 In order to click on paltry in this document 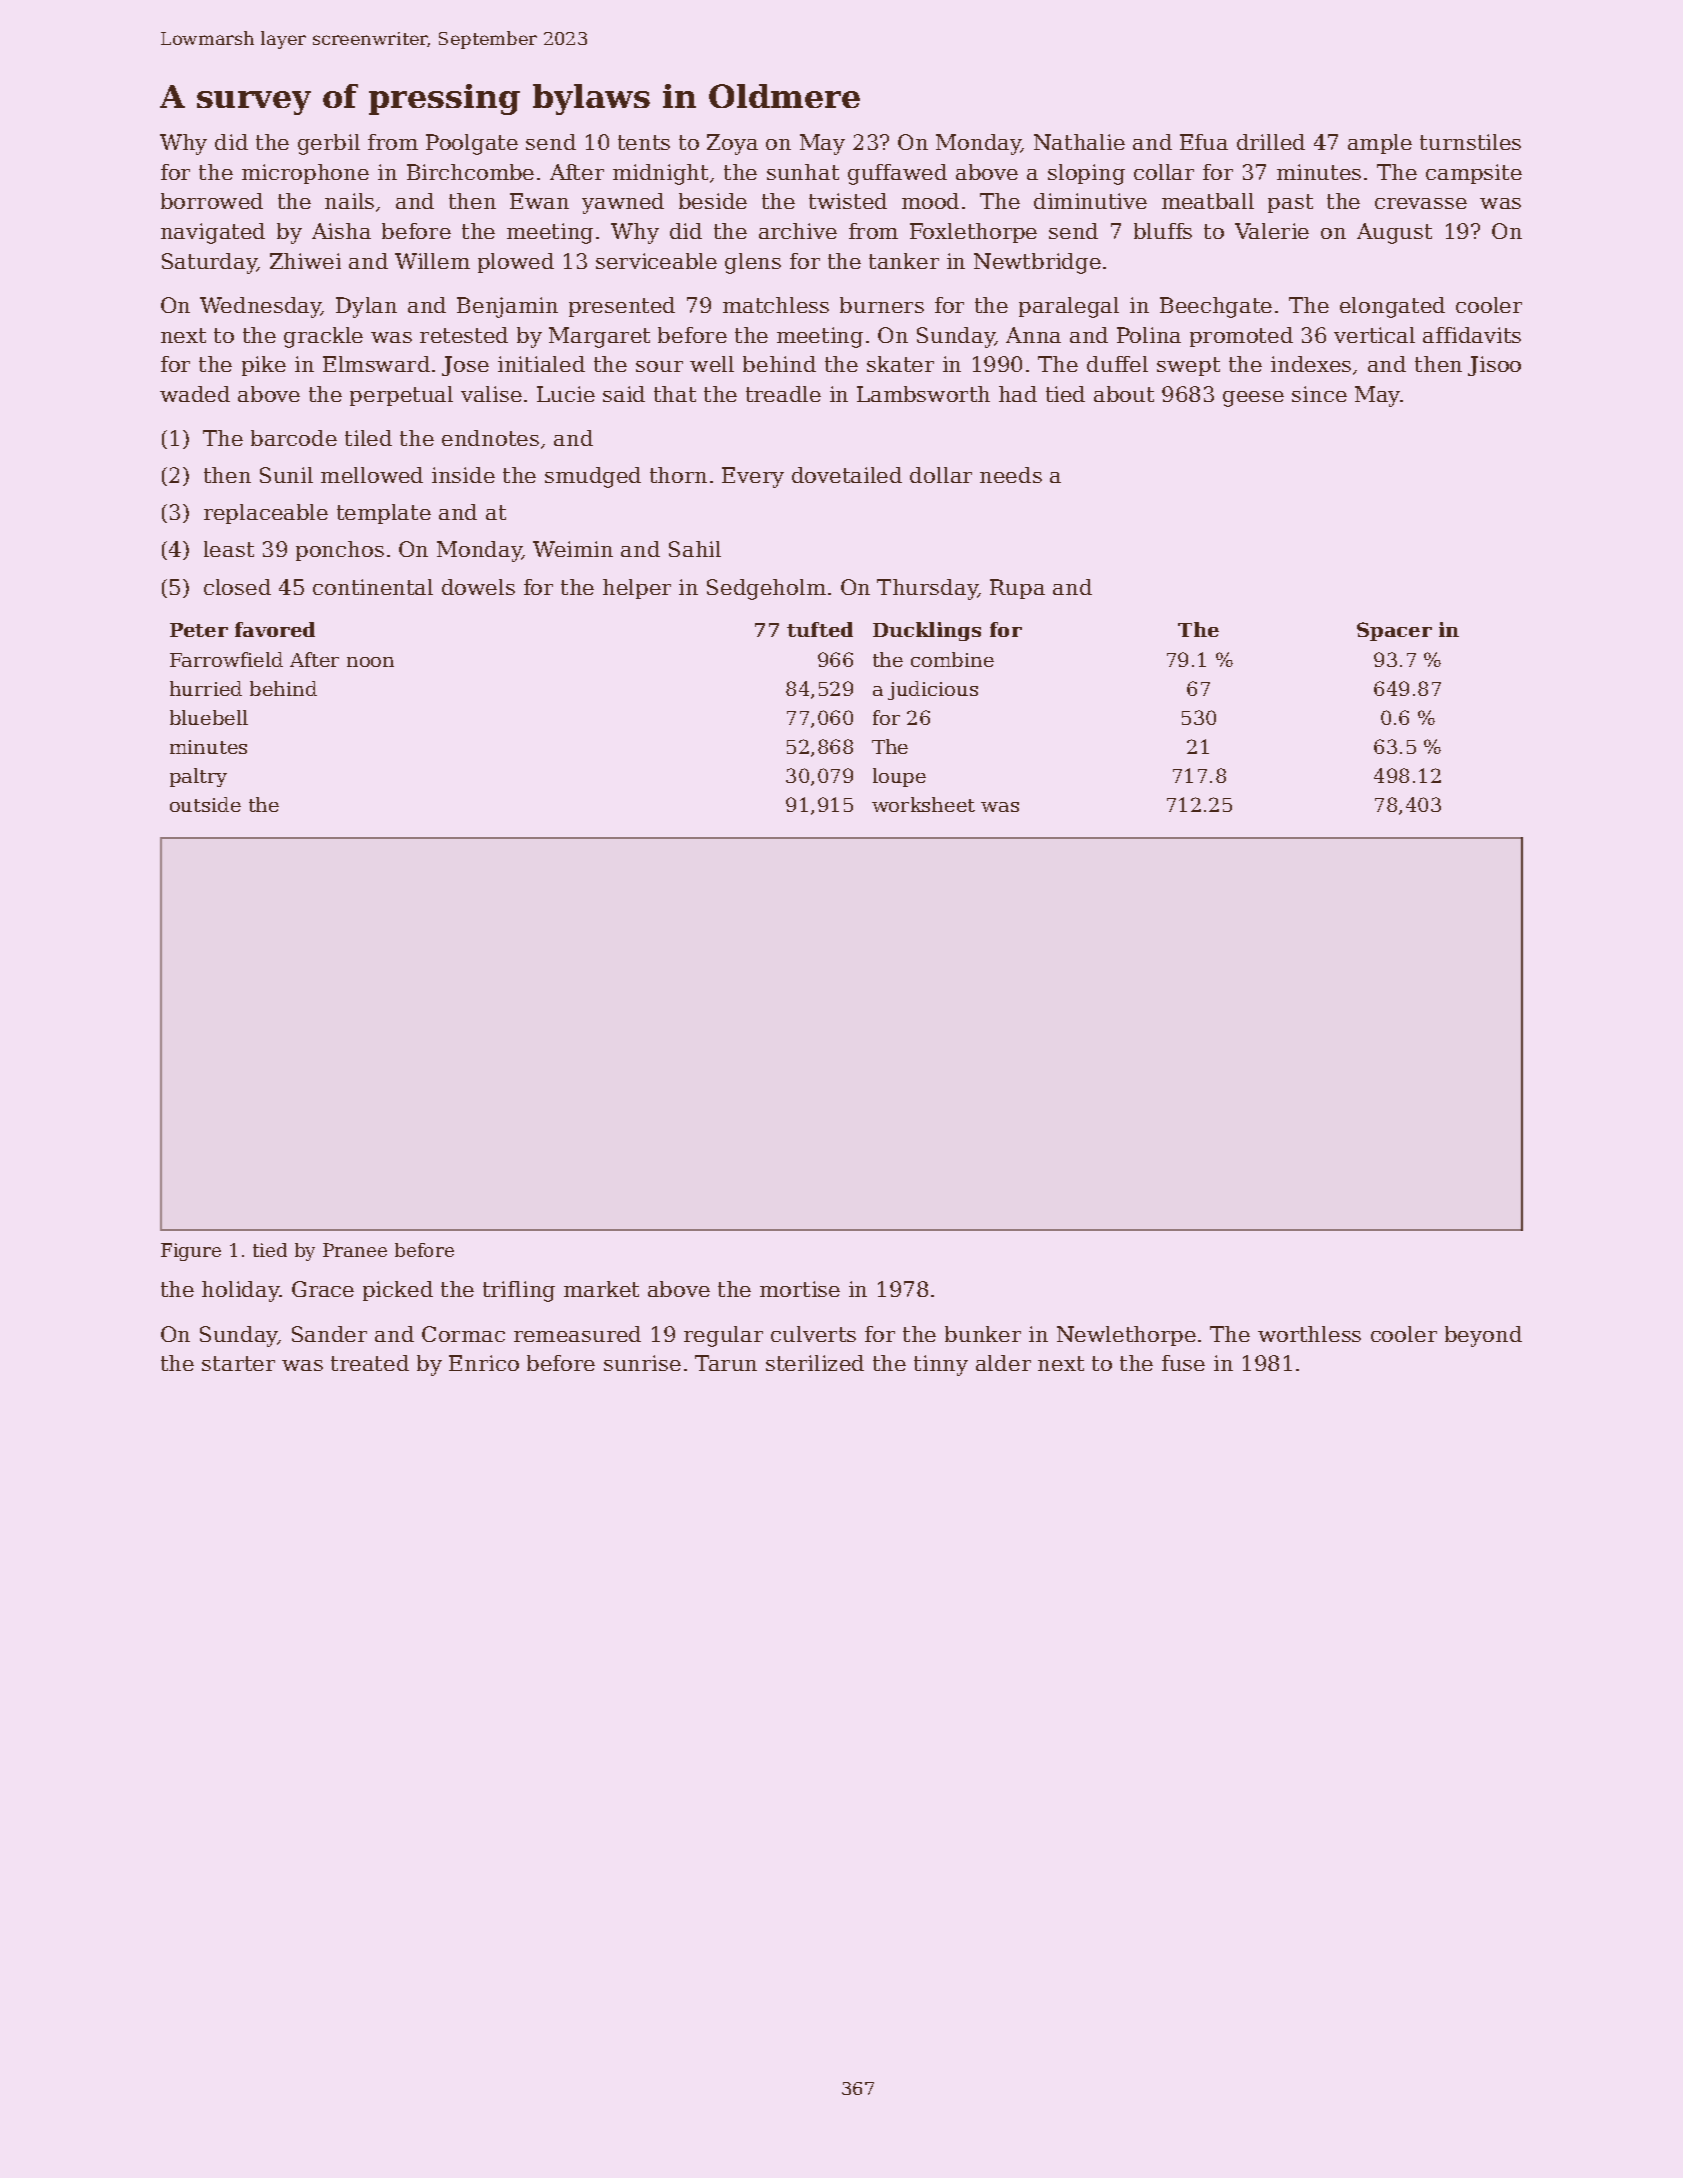, I will do `click(198, 777)`.
